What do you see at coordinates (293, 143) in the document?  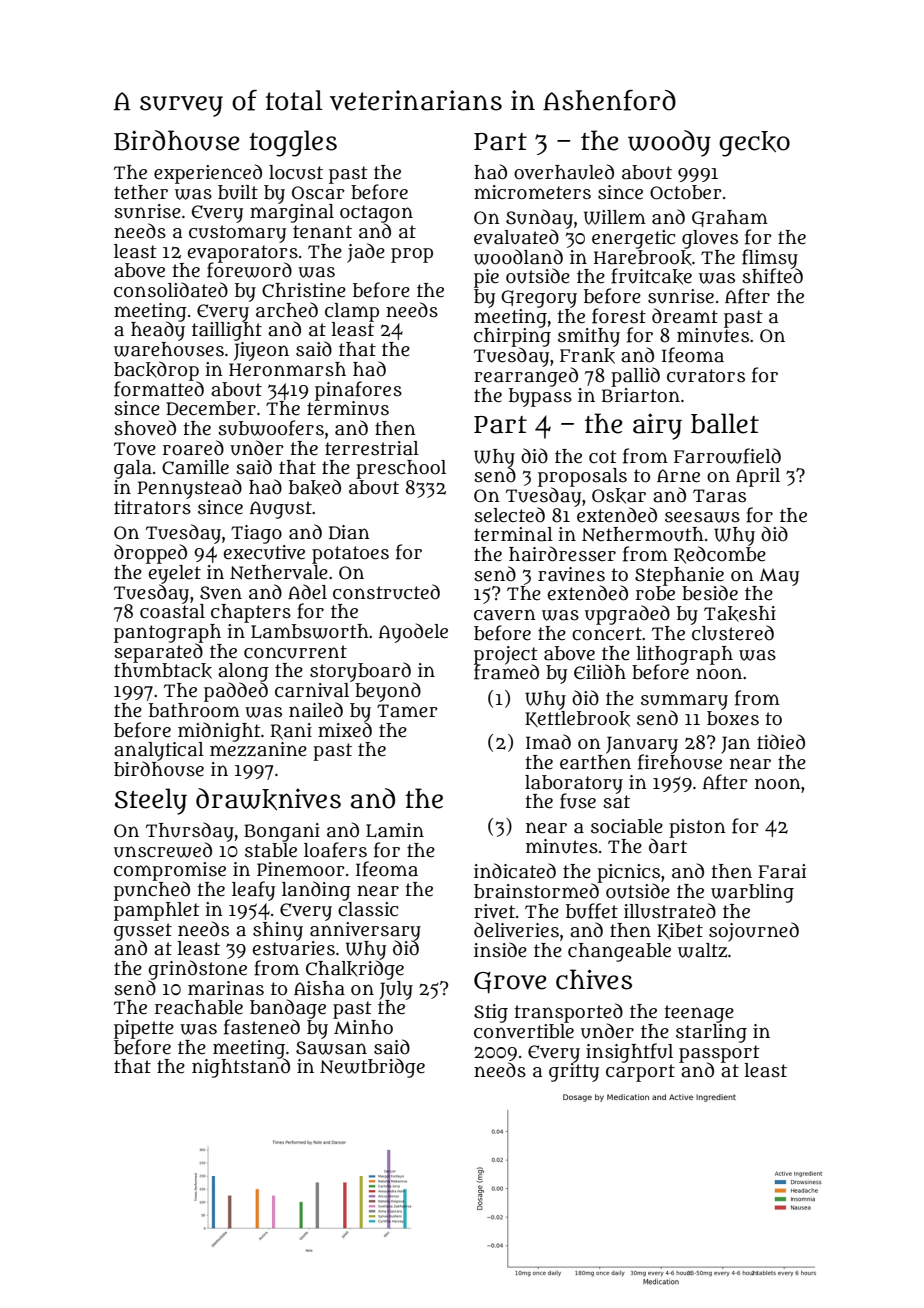 I see `toggles` at bounding box center [293, 143].
